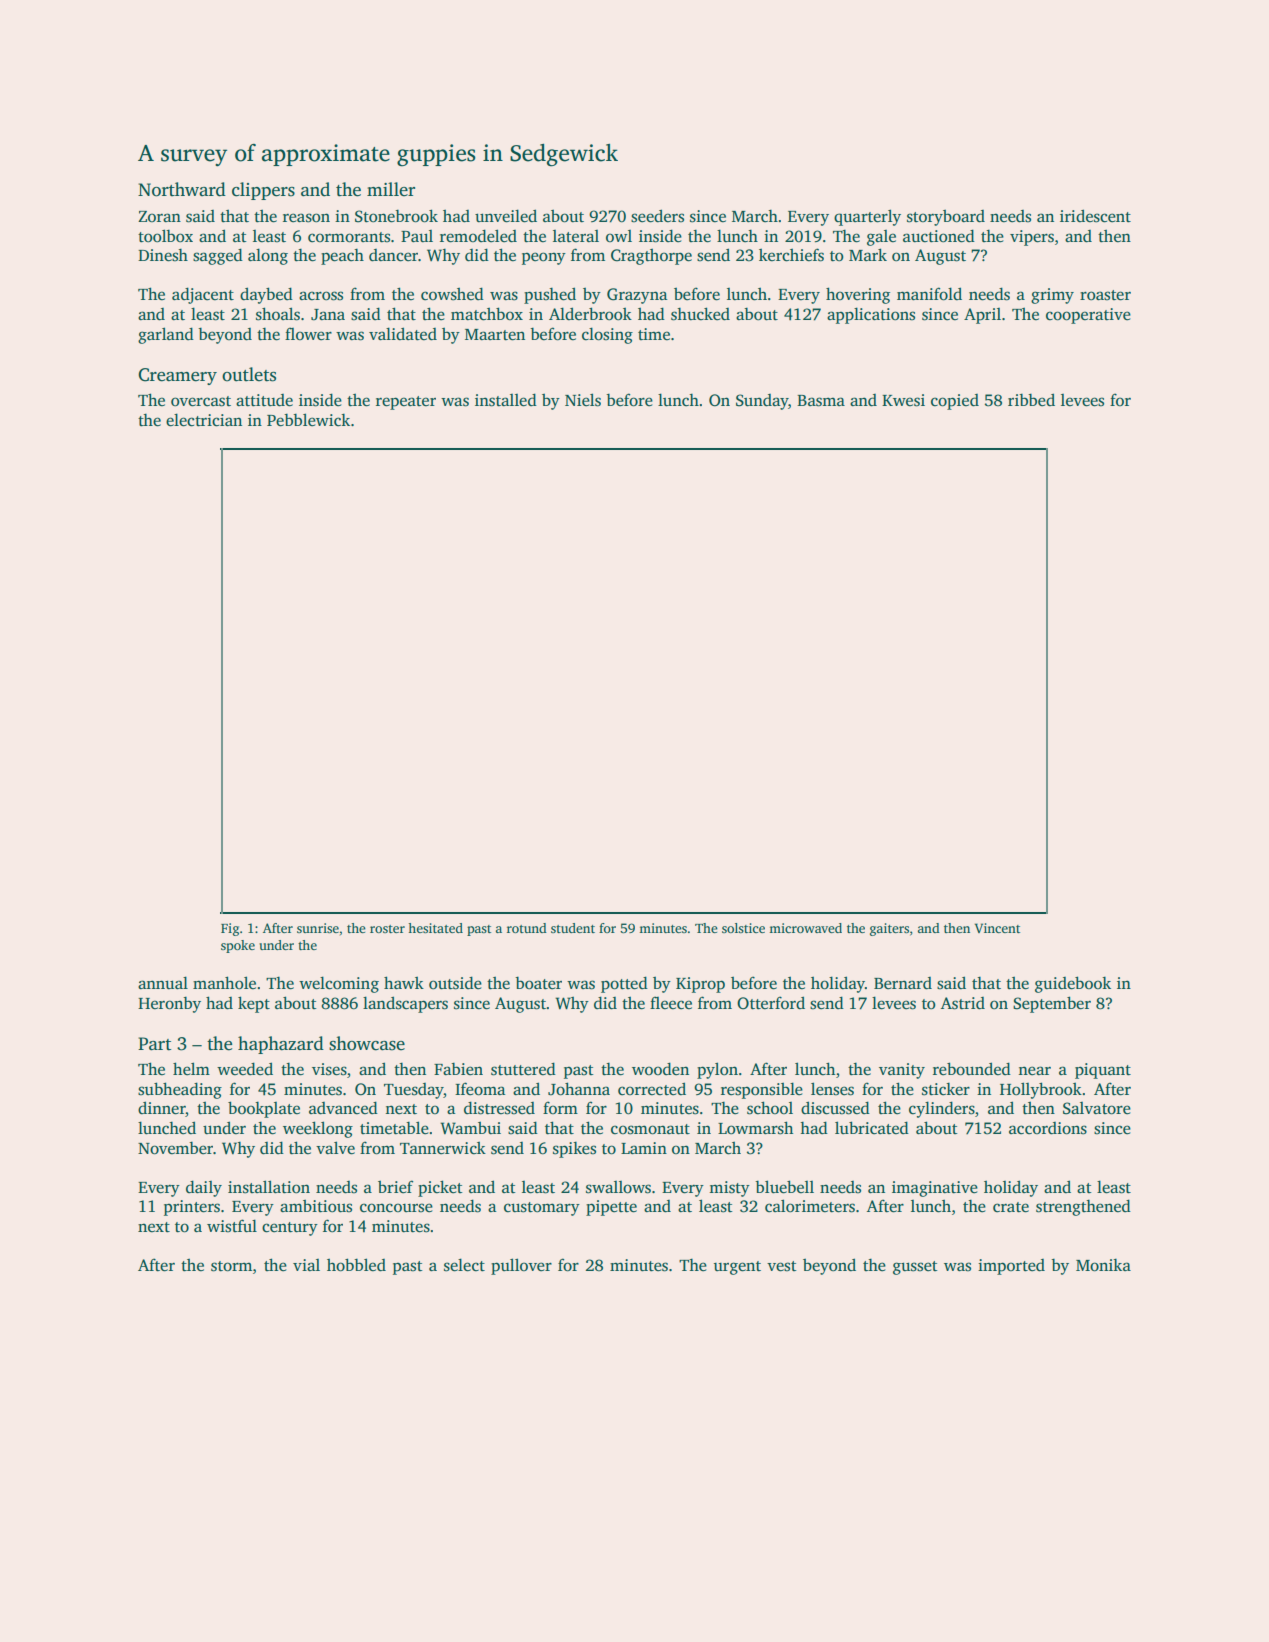 The height and width of the screenshot is (1642, 1269). I want to click on Fig, so click(230, 929).
